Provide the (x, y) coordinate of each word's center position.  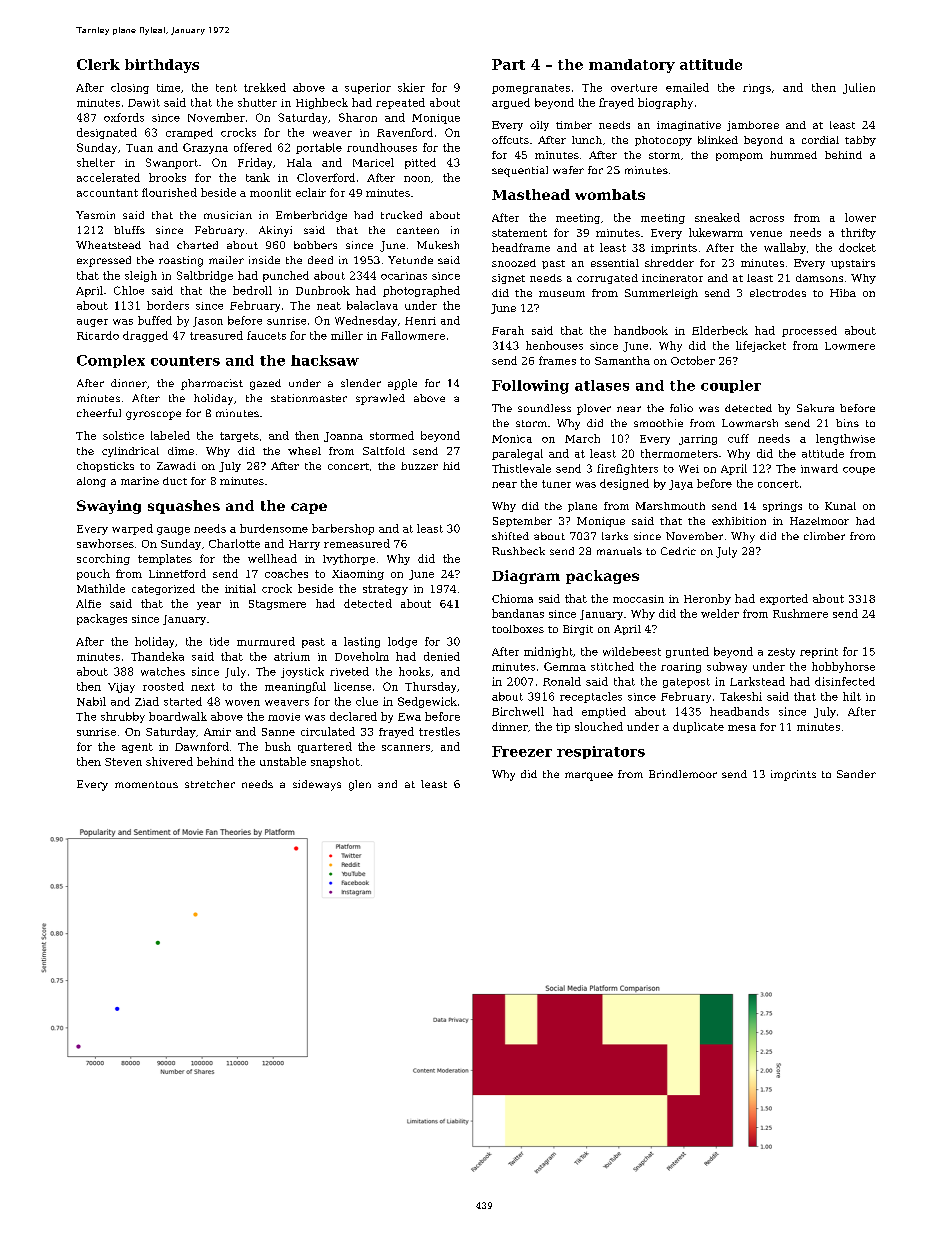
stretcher (210, 784)
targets (239, 437)
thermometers (679, 453)
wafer (568, 170)
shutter (257, 102)
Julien (859, 88)
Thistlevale (521, 468)
